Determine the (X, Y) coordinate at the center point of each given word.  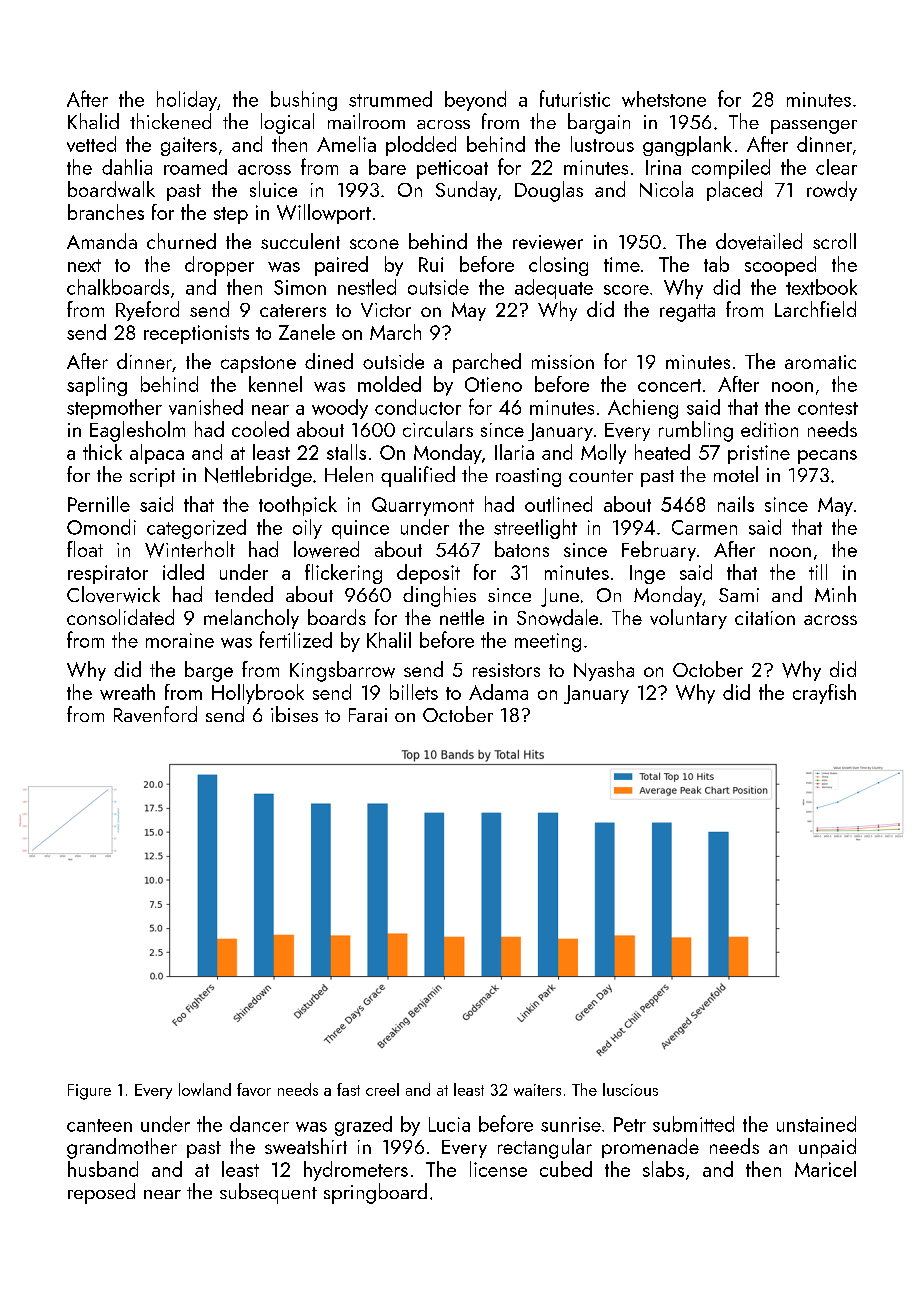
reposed (101, 1193)
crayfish (824, 694)
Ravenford (155, 714)
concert (669, 385)
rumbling (696, 431)
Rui (431, 264)
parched (487, 363)
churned (181, 241)
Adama (498, 692)
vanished (206, 407)
